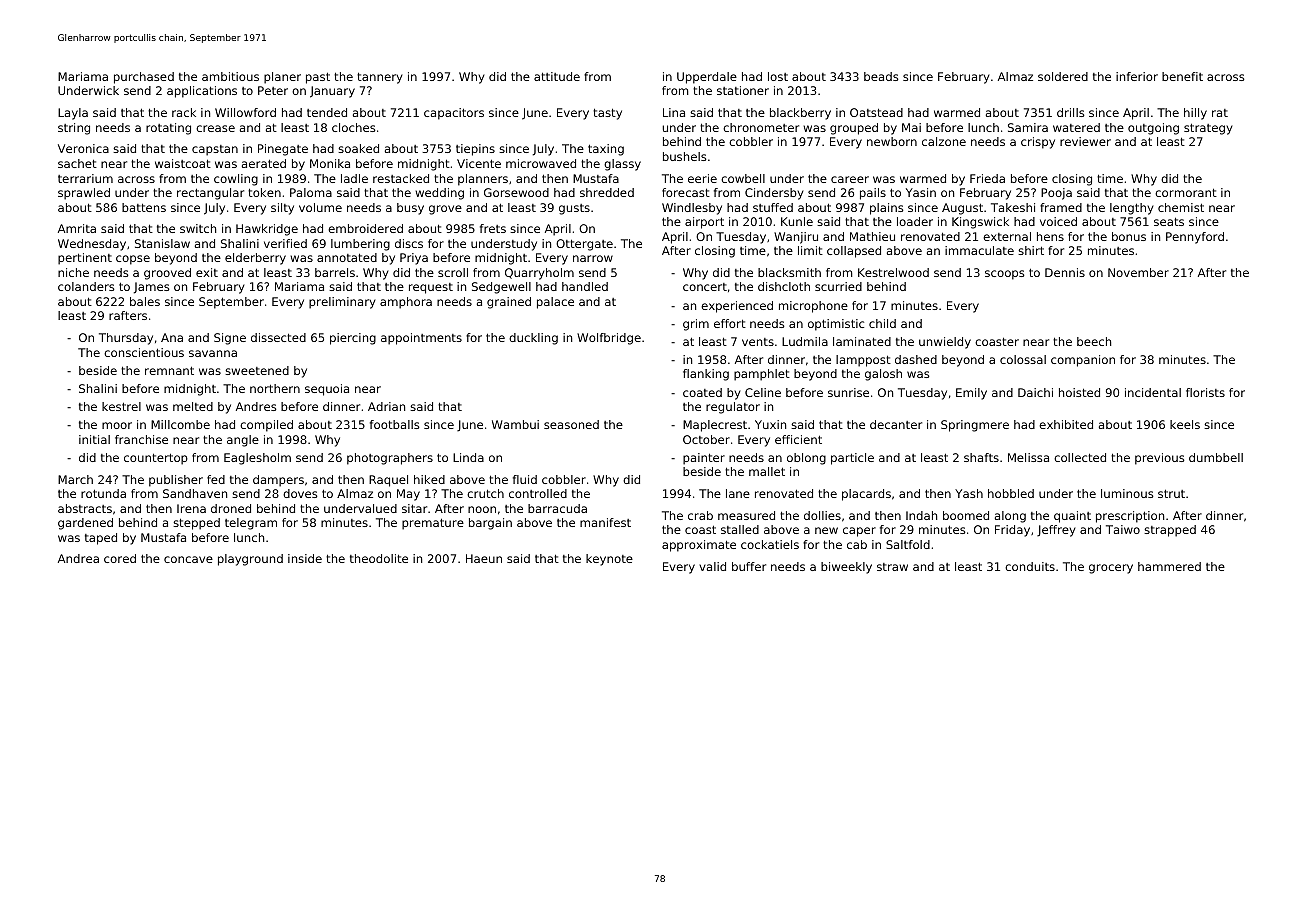  I want to click on theodolite, so click(379, 558).
